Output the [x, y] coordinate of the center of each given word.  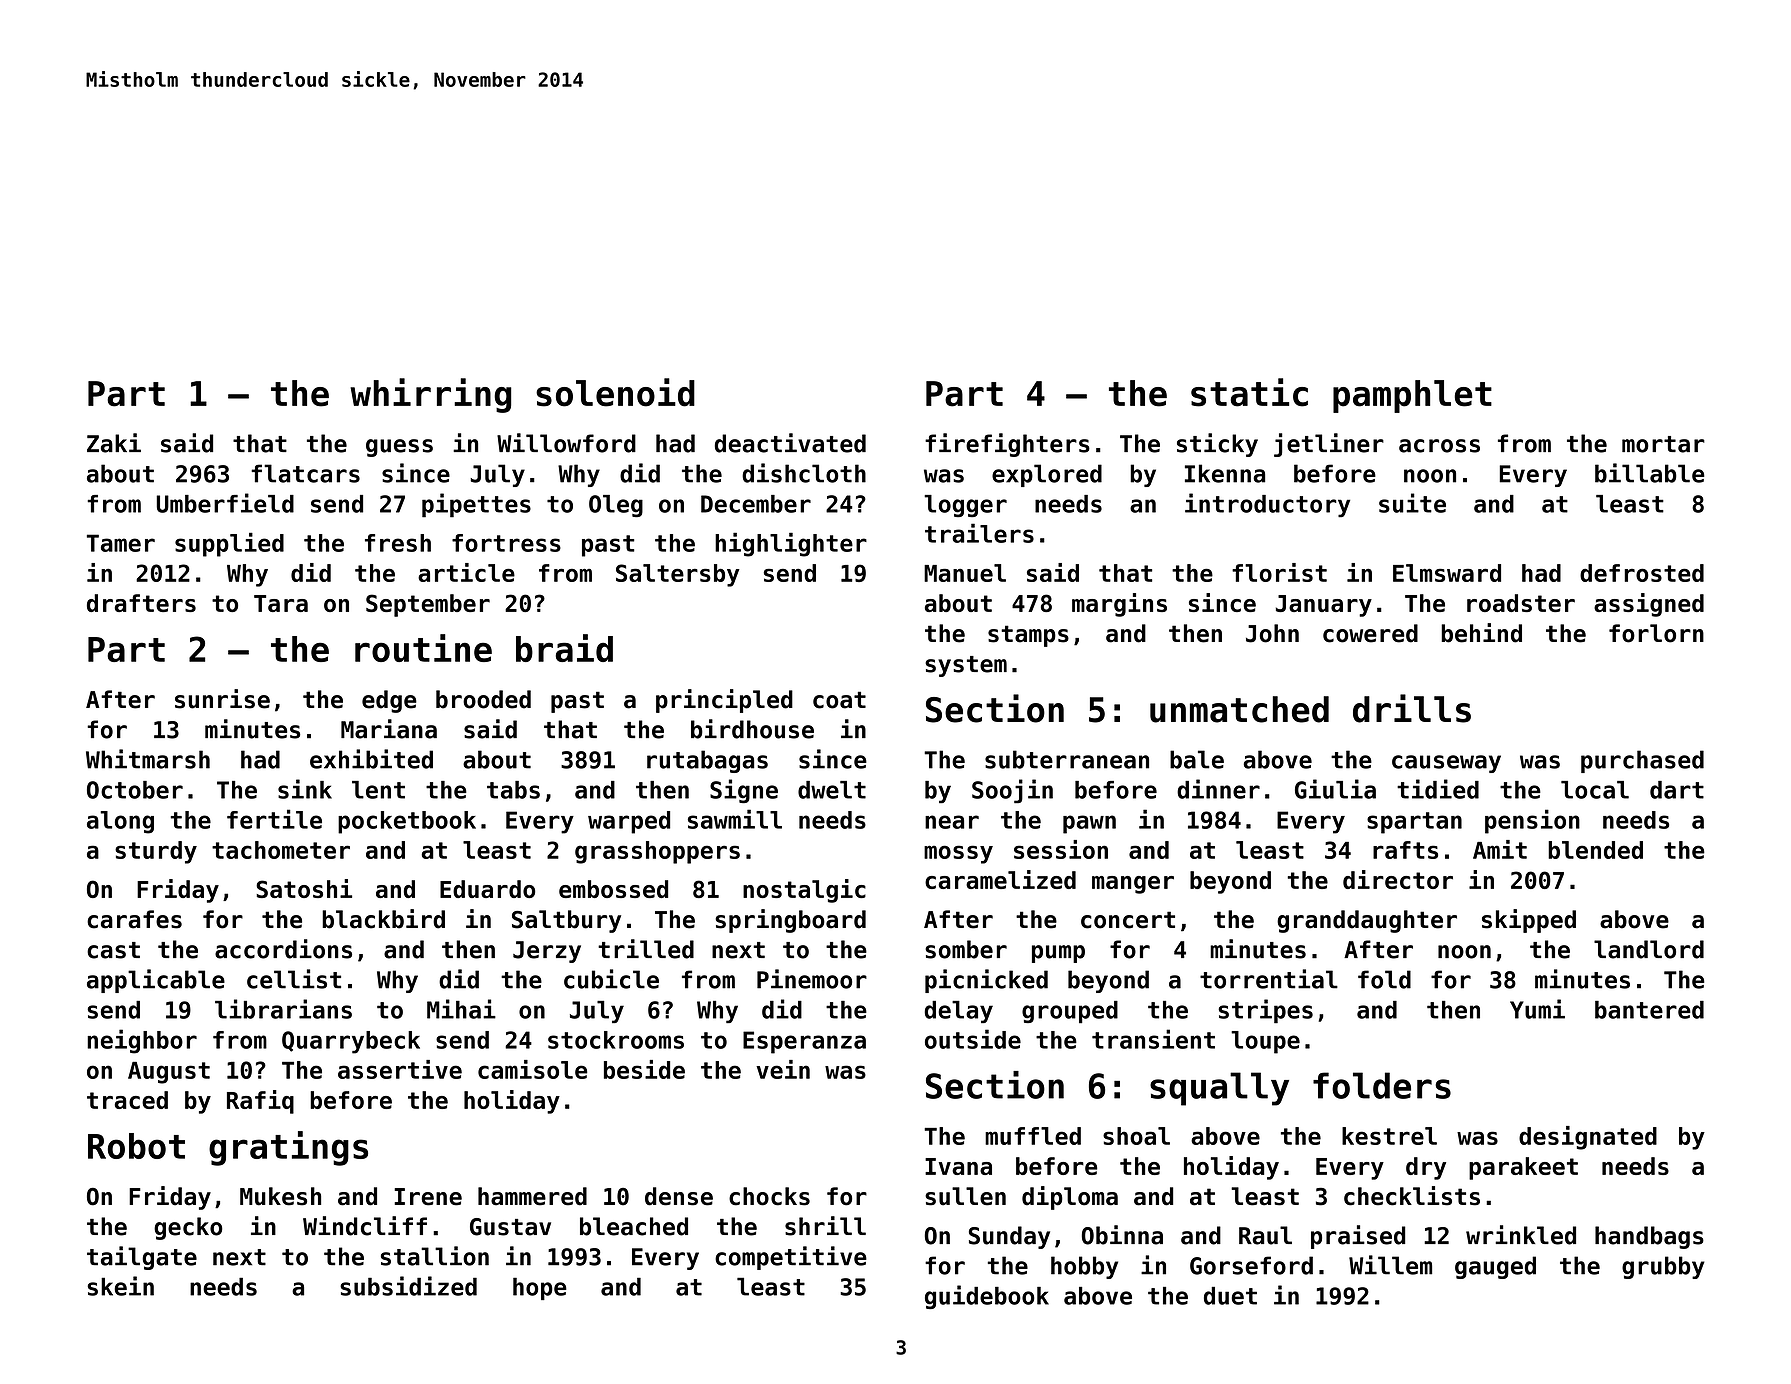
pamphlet [1412, 396]
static [1249, 392]
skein [120, 1286]
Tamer [121, 543]
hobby [1084, 1267]
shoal [1136, 1136]
